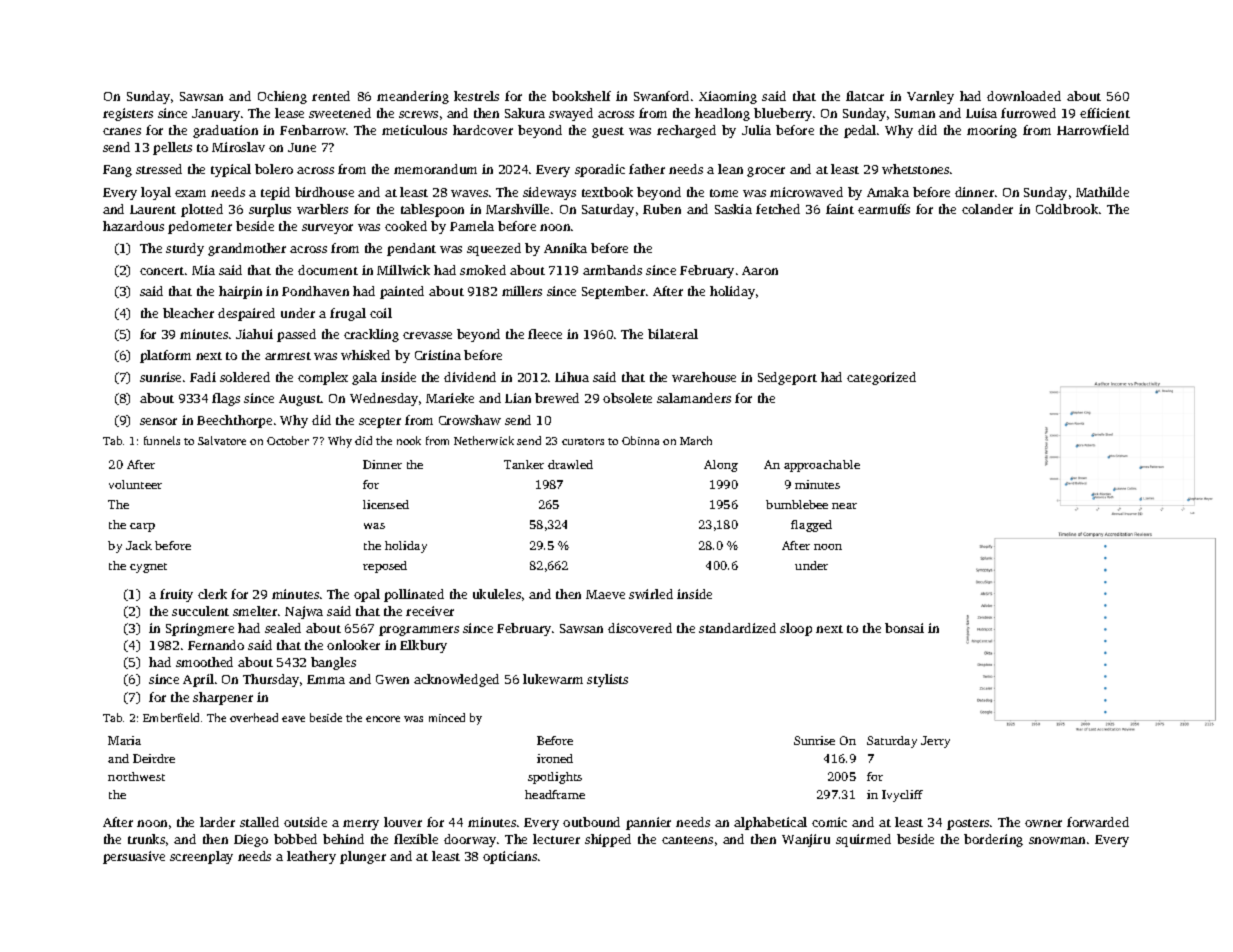 This image has width=1233, height=952. Describe the element at coordinates (935, 742) in the image. I see `Jerry` at that location.
